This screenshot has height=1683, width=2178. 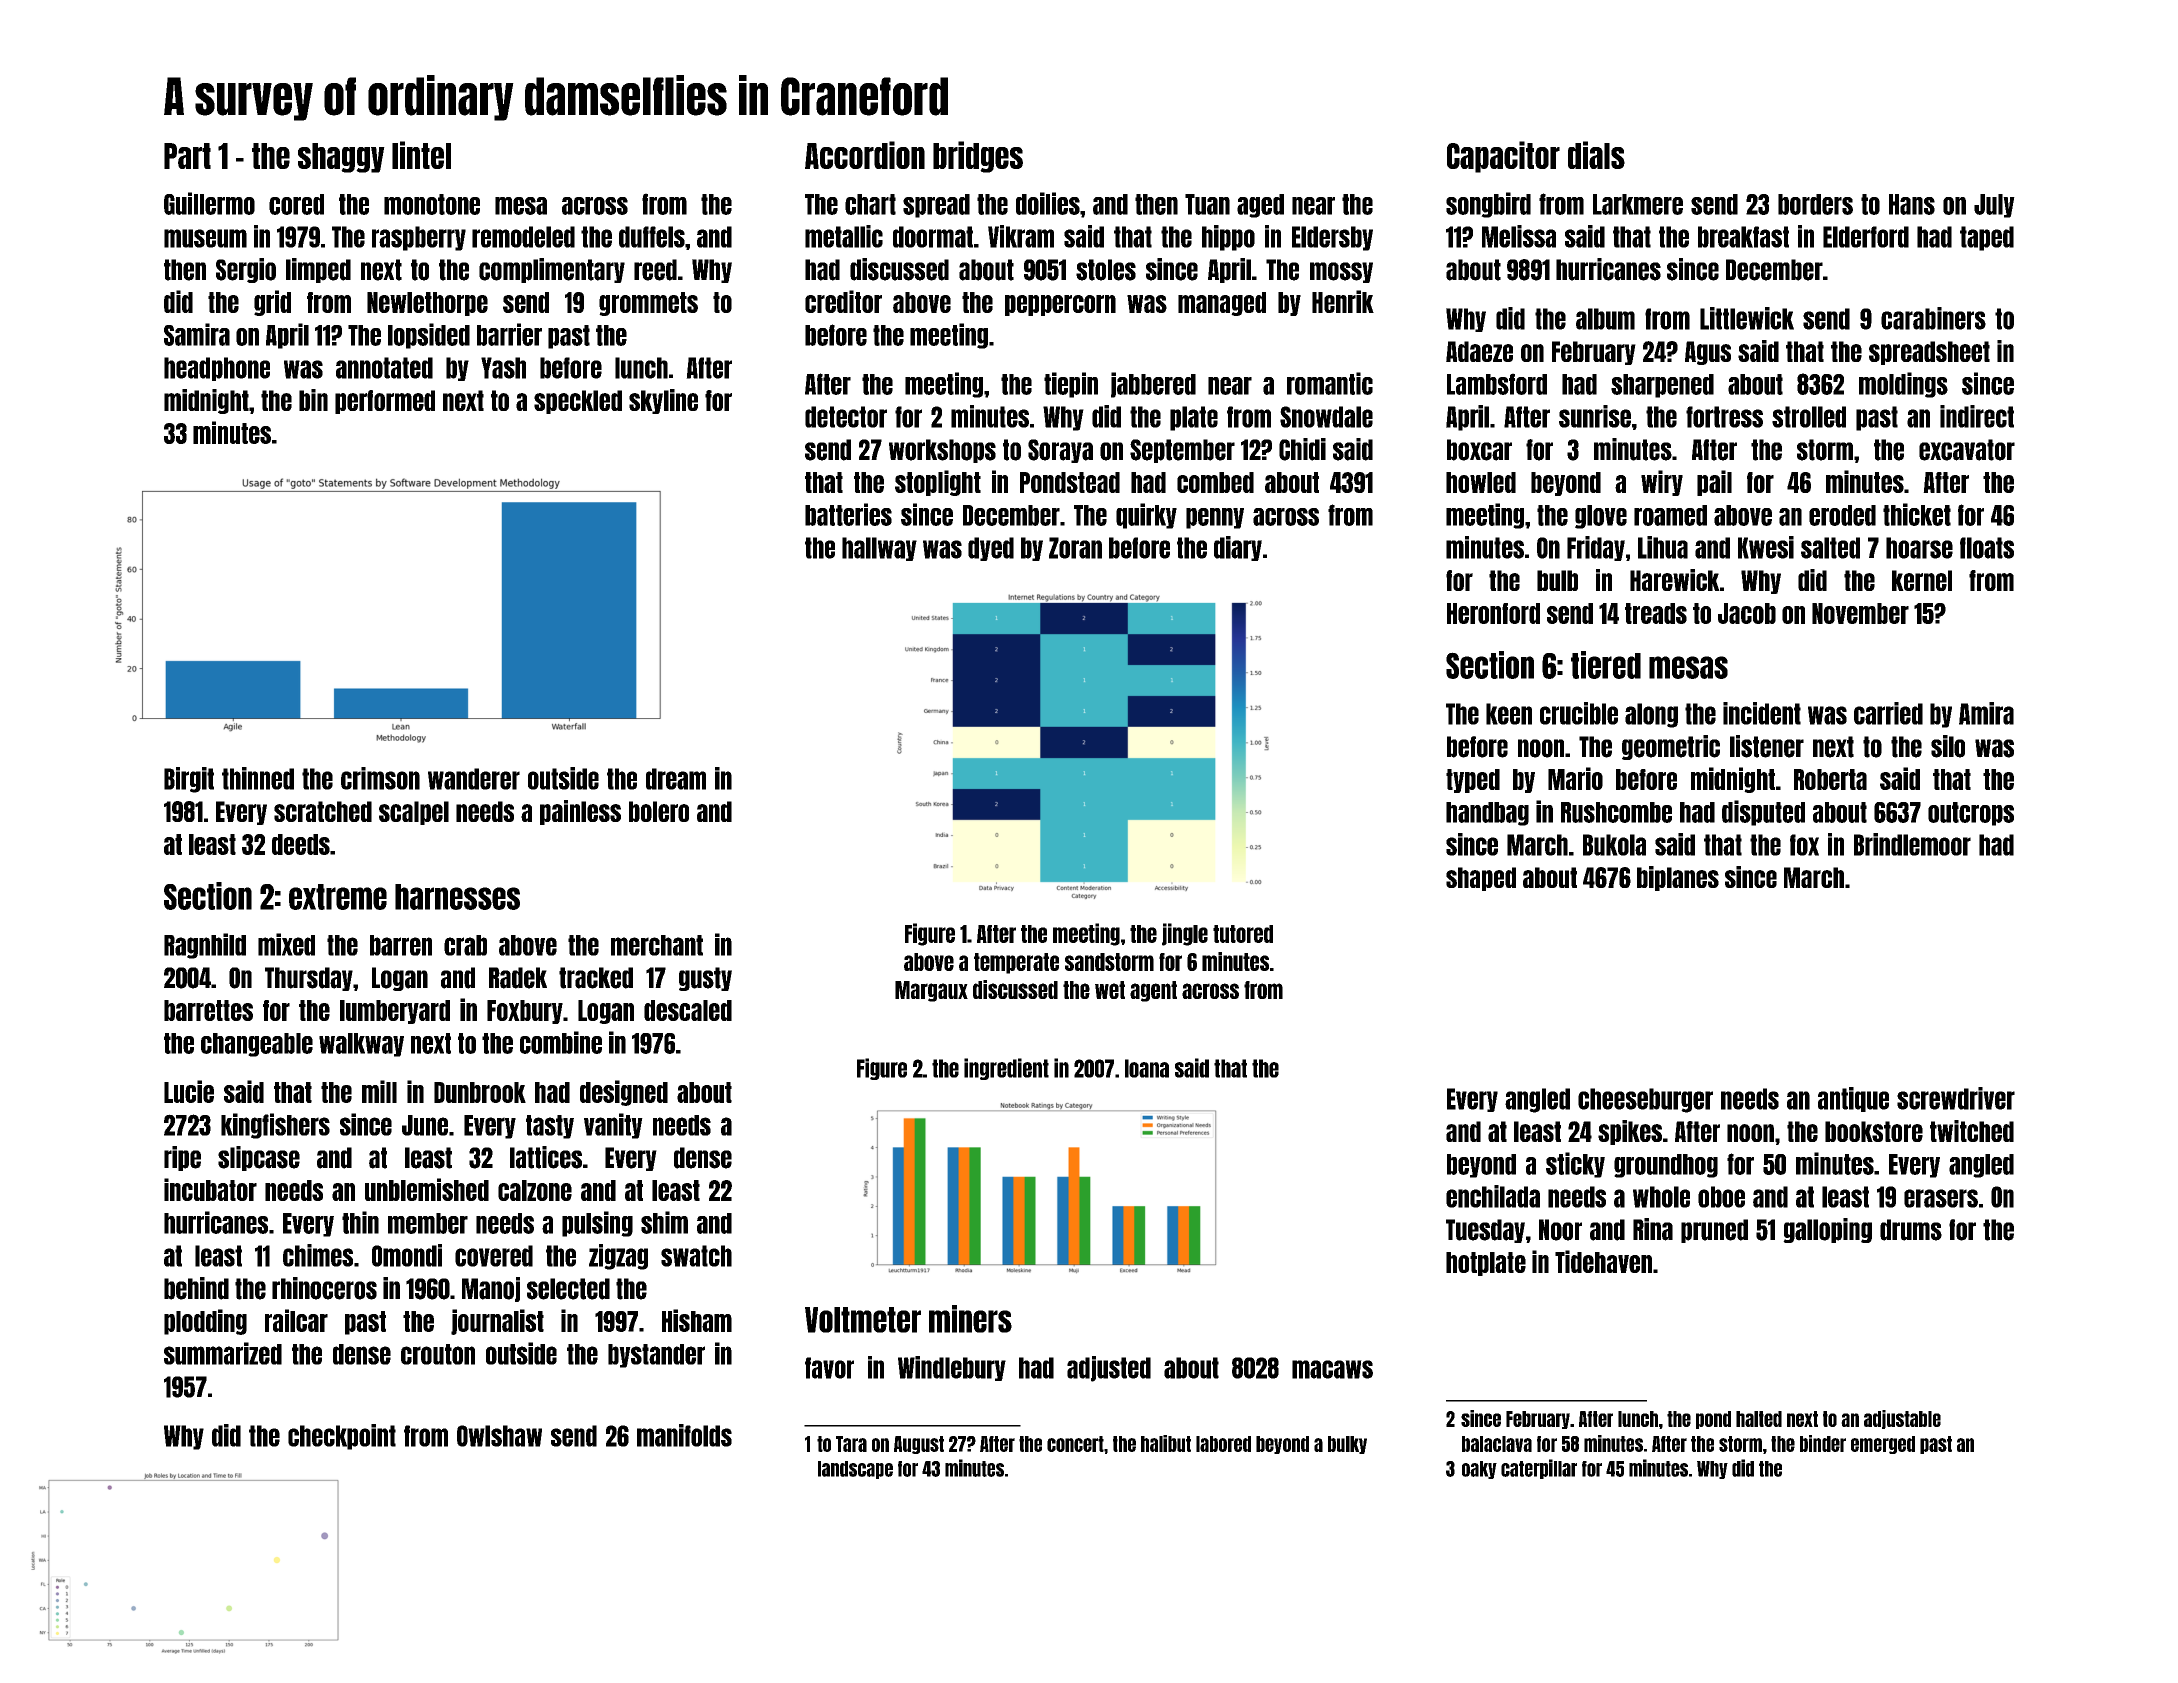 What do you see at coordinates (208, 1010) in the screenshot?
I see `barrettes` at bounding box center [208, 1010].
